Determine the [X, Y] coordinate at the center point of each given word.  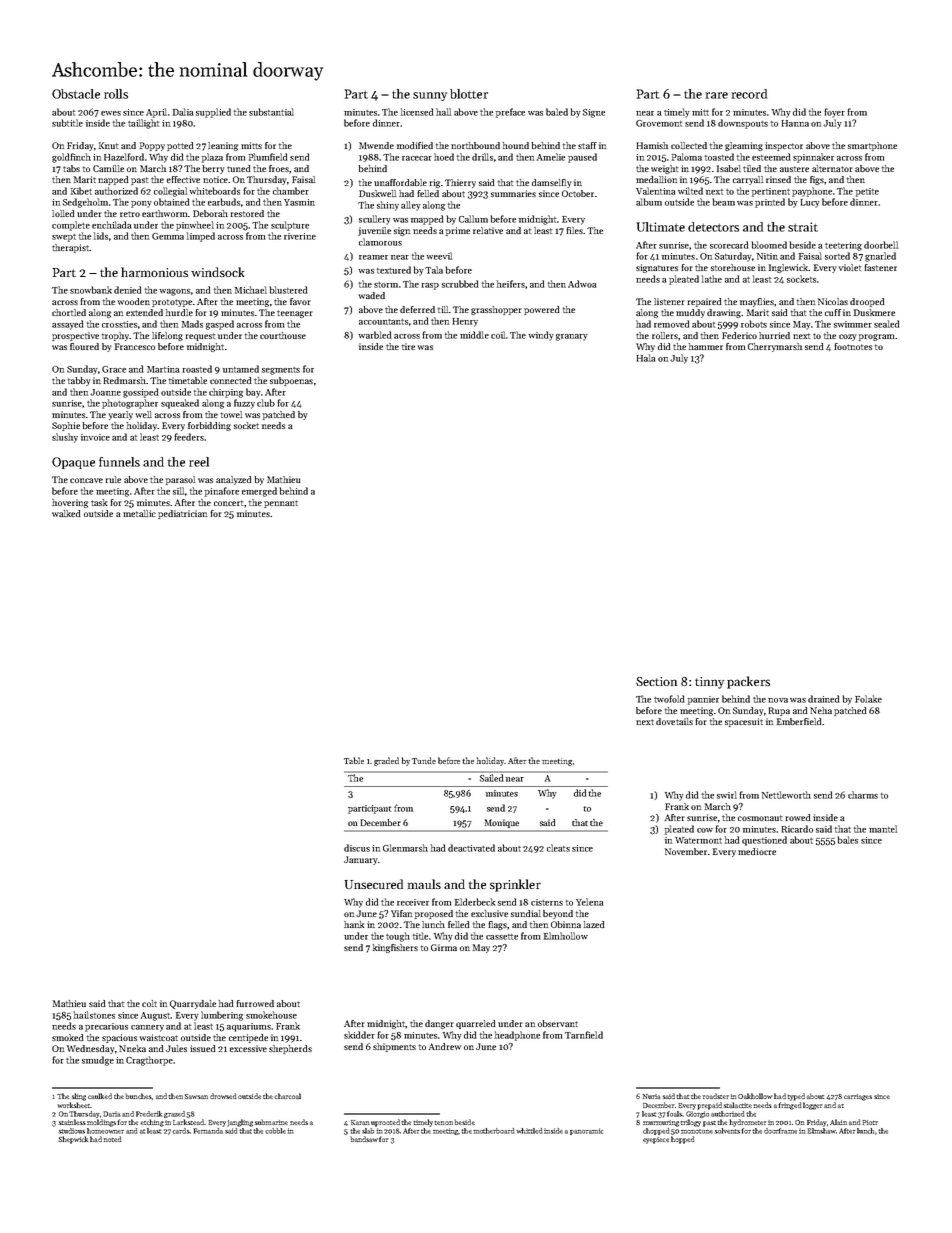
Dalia [183, 112]
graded [386, 761]
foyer [834, 113]
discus [357, 848]
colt [149, 1003]
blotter [469, 94]
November [686, 851]
